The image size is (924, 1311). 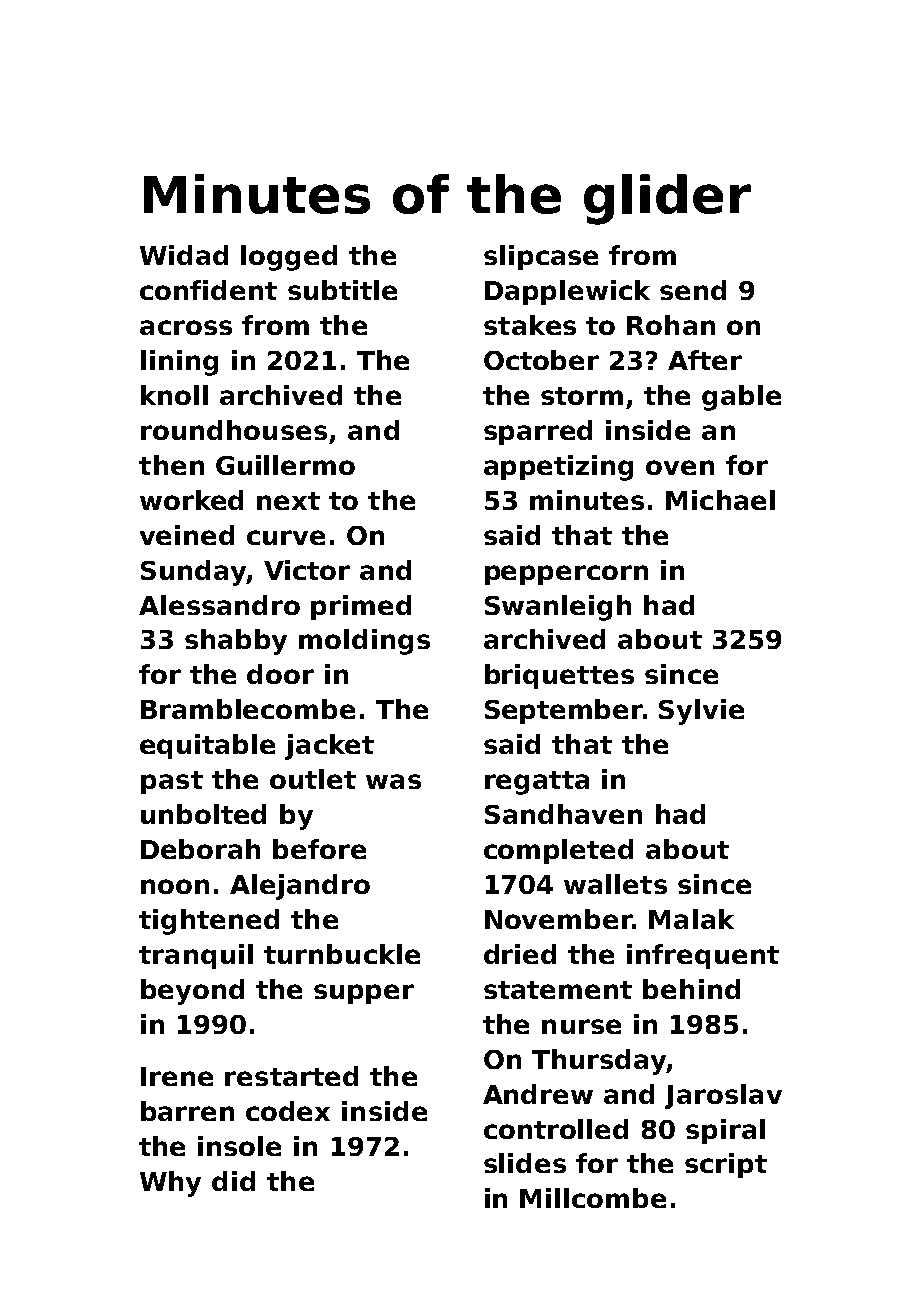 What do you see at coordinates (701, 712) in the screenshot?
I see `Sylvie` at bounding box center [701, 712].
